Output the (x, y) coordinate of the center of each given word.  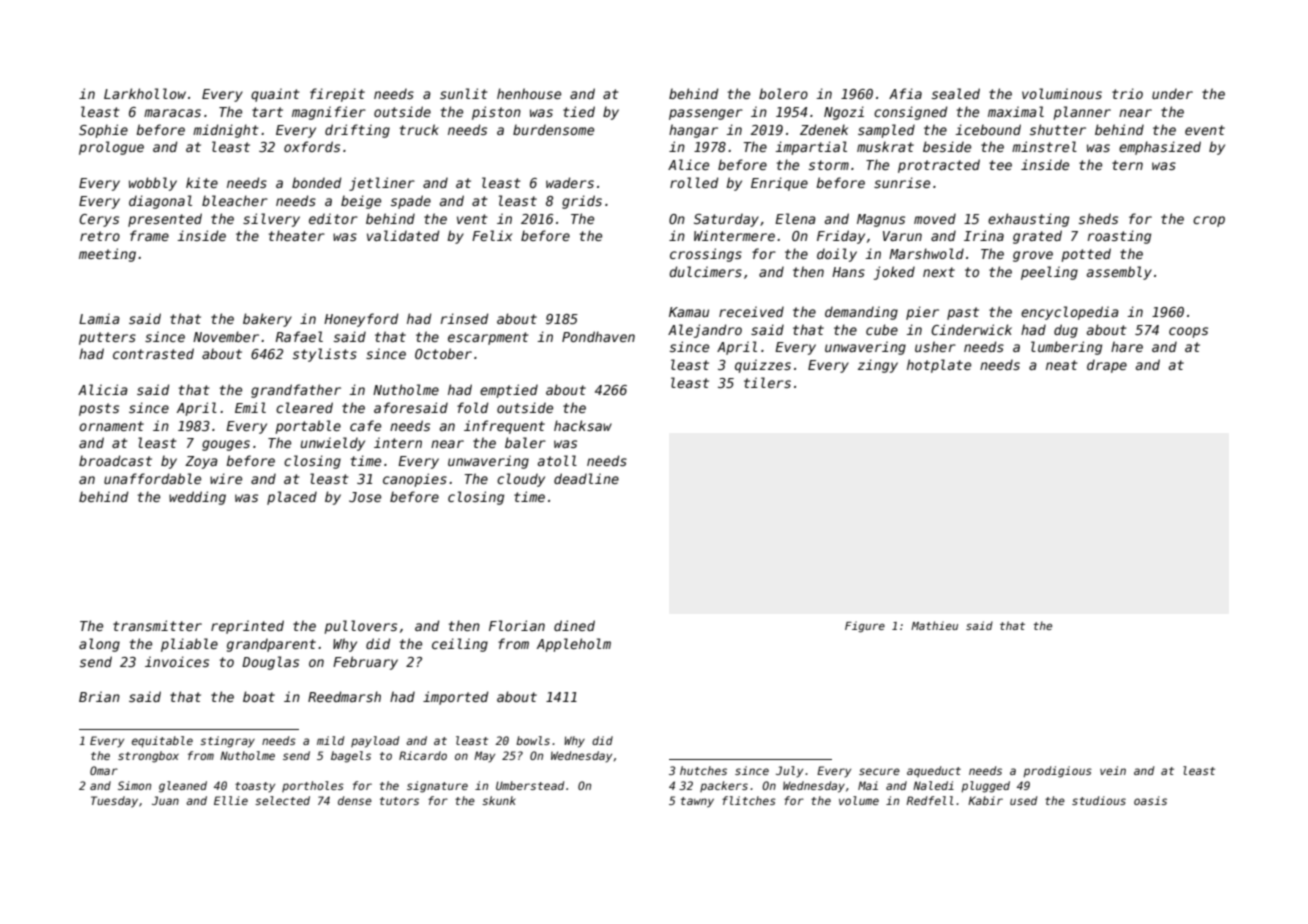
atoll (557, 460)
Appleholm (574, 645)
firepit (337, 95)
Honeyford (361, 320)
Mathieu (934, 625)
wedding (197, 498)
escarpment (488, 338)
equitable (162, 741)
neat (1062, 365)
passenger (706, 114)
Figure (865, 627)
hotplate (939, 366)
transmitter (157, 625)
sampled (886, 131)
